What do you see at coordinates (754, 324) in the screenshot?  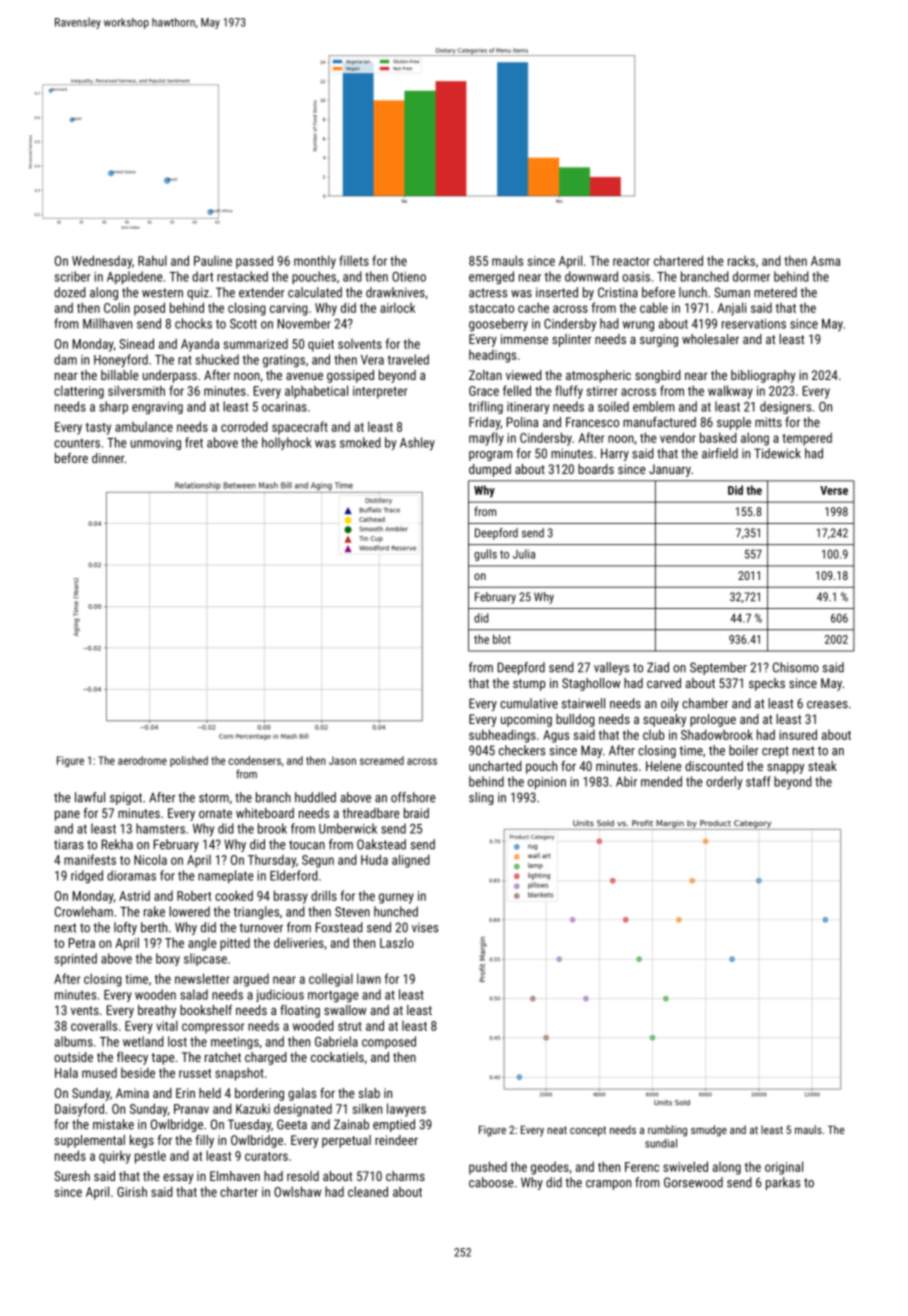 I see `reservations` at bounding box center [754, 324].
